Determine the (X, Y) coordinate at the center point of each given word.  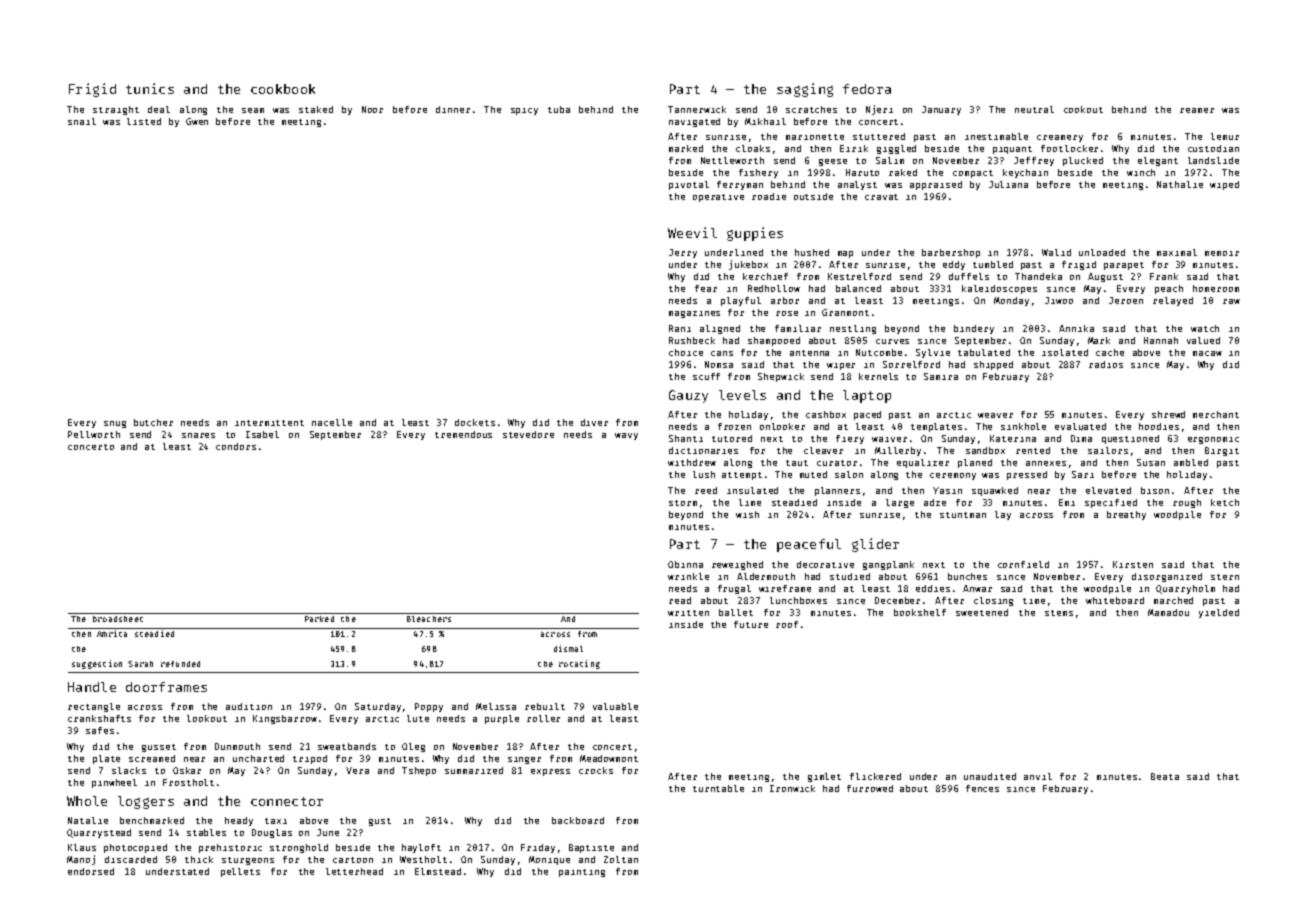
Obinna (685, 564)
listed (144, 121)
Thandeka (1038, 276)
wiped (1224, 185)
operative (718, 198)
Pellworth (94, 434)
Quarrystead (99, 833)
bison (1155, 490)
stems (1059, 613)
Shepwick (781, 377)
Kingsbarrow (285, 719)
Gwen (197, 121)
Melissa (496, 706)
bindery (974, 329)
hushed (812, 252)
